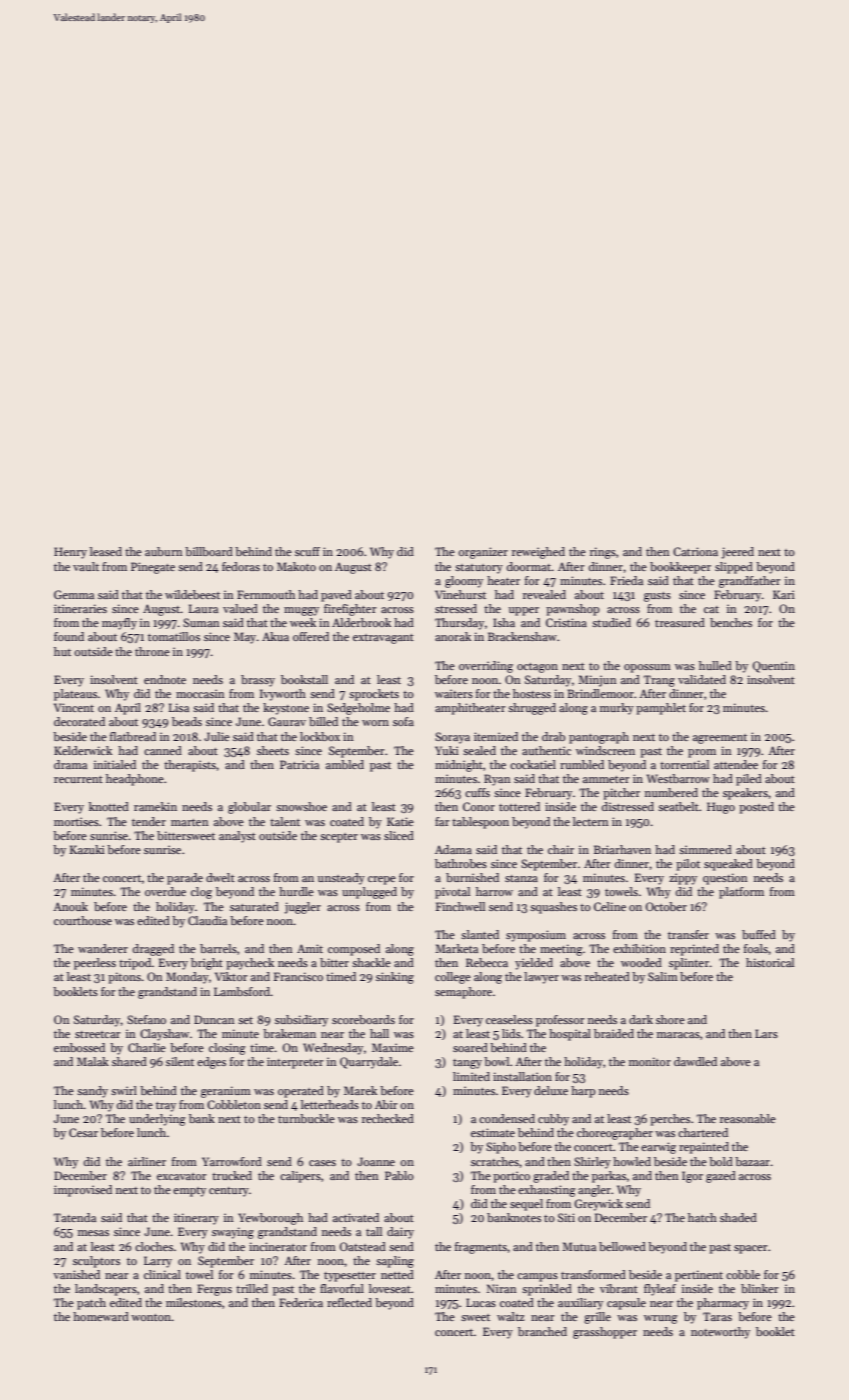 The image size is (849, 1400). Describe the element at coordinates (597, 1318) in the document. I see `grille` at that location.
